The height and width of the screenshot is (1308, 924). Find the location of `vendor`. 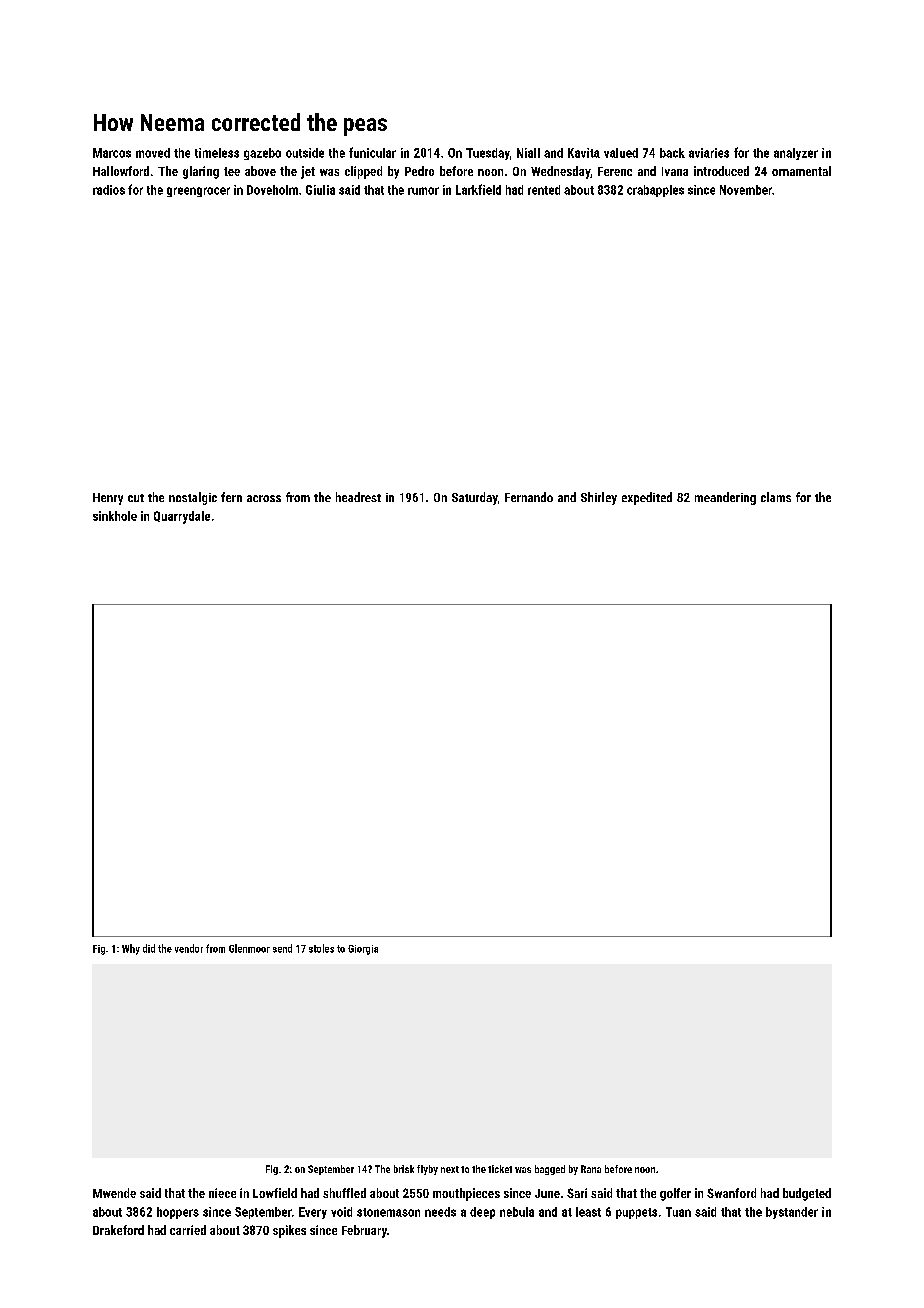

vendor is located at coordinates (189, 948).
